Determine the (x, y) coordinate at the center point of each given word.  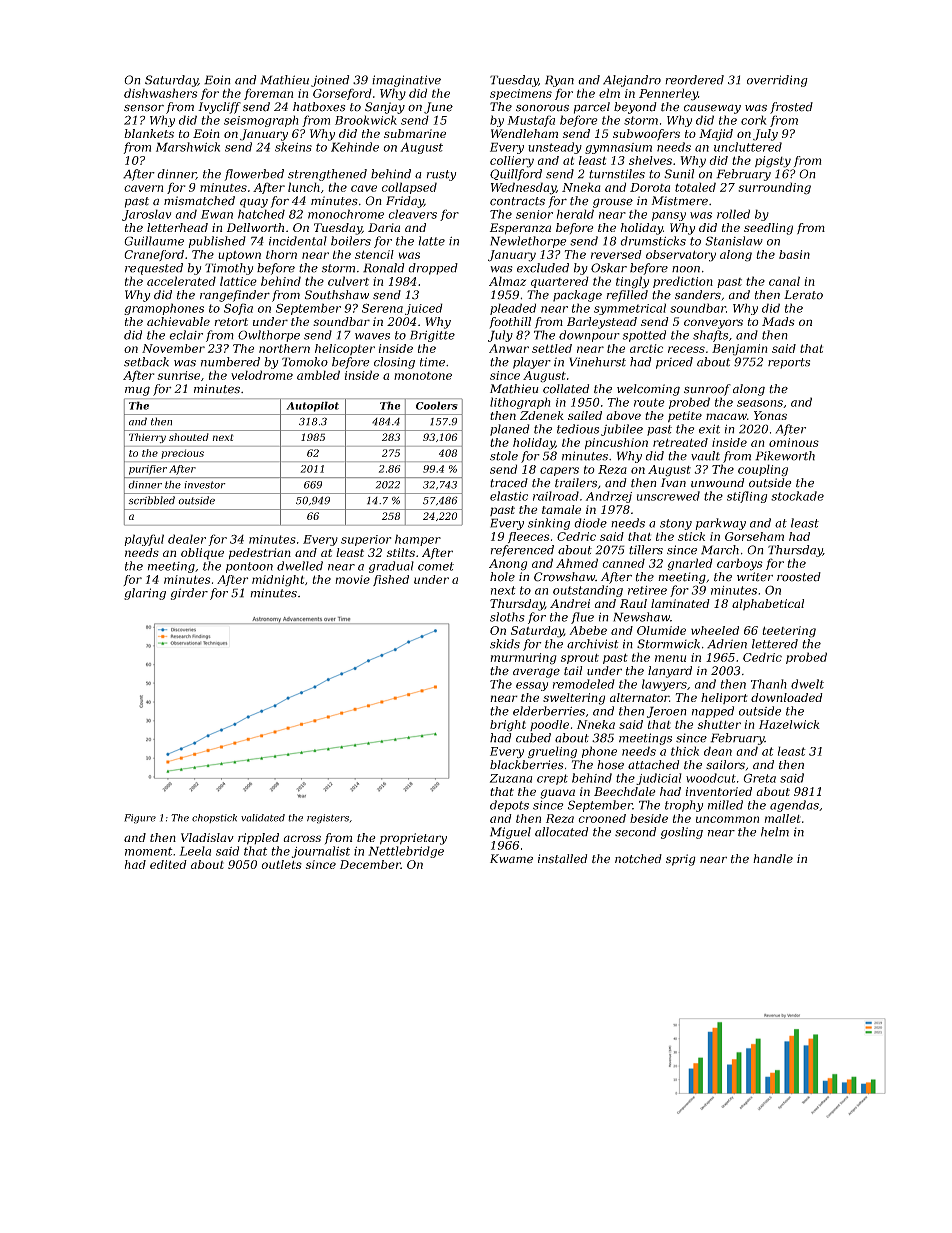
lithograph (520, 403)
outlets (281, 864)
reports (789, 363)
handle (773, 858)
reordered (694, 80)
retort (231, 322)
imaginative (406, 81)
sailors (725, 765)
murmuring (524, 659)
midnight (278, 581)
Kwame (511, 859)
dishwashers (160, 93)
